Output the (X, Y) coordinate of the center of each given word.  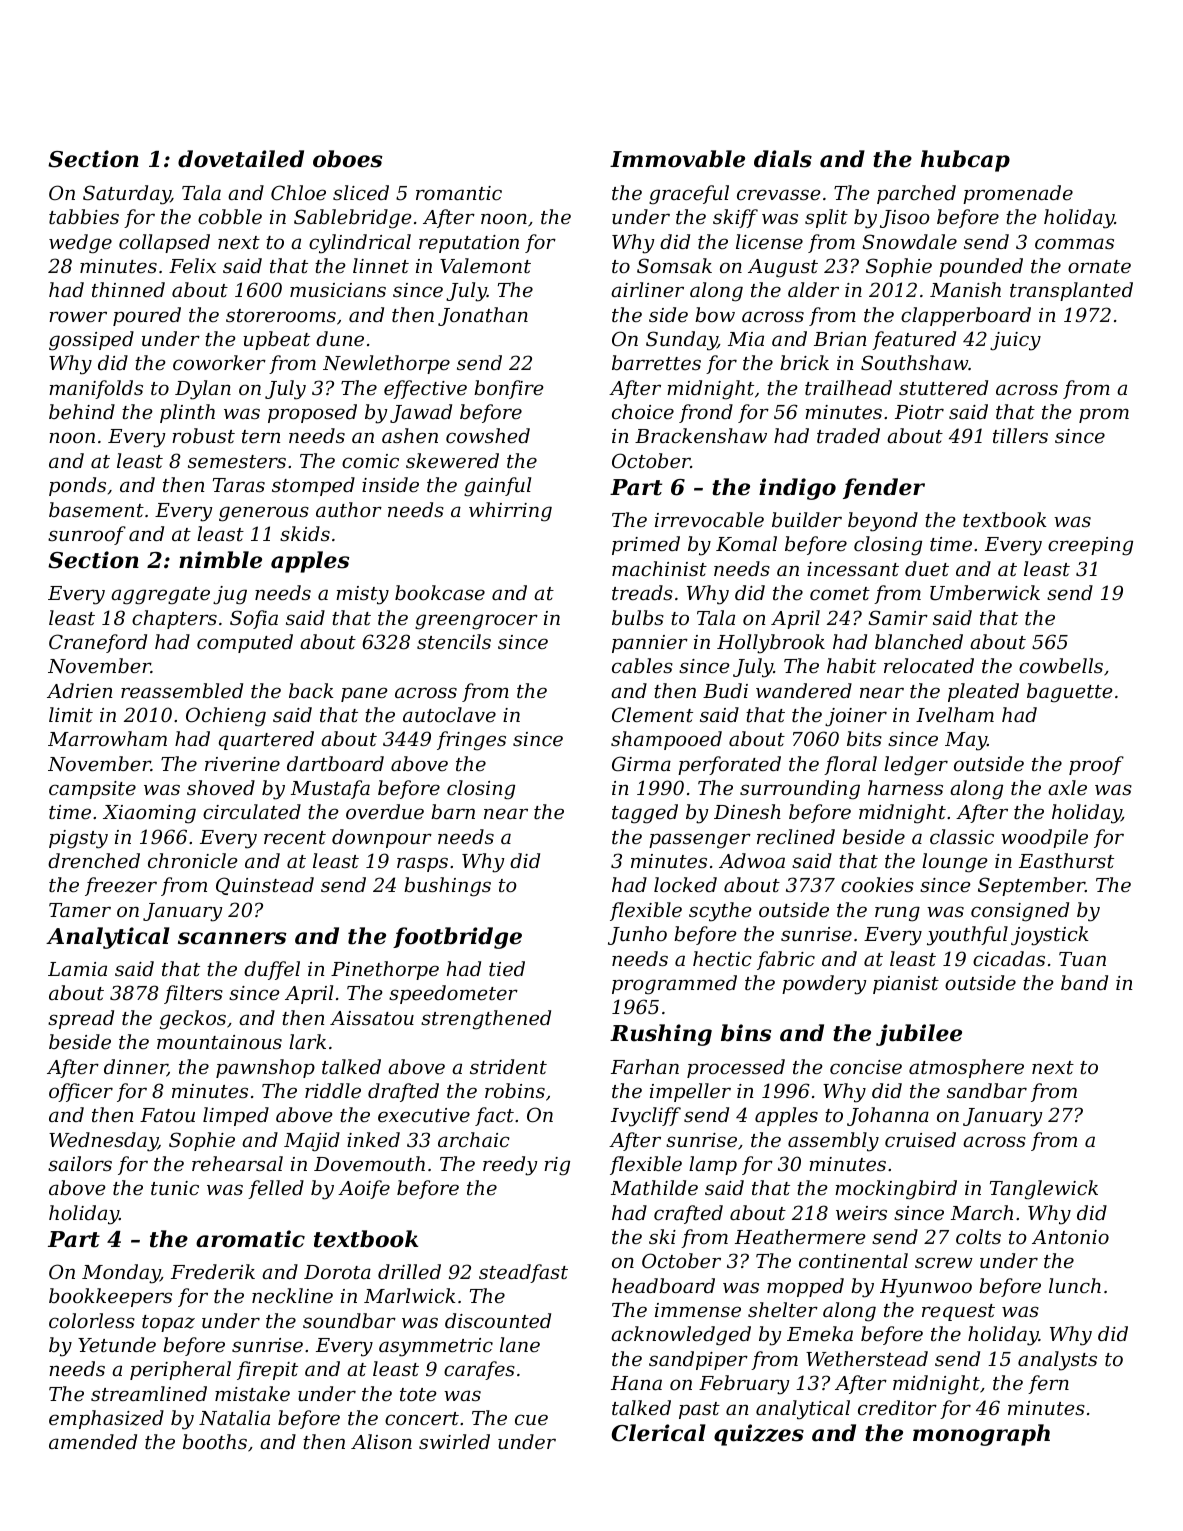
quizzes (759, 1435)
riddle (333, 1090)
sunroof (87, 535)
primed (646, 545)
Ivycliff (646, 1117)
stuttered (943, 387)
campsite (92, 790)
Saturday (127, 195)
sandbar (987, 1090)
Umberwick (985, 592)
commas (1074, 243)
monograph (981, 1435)
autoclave (449, 714)
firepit (267, 1370)
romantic (459, 193)
